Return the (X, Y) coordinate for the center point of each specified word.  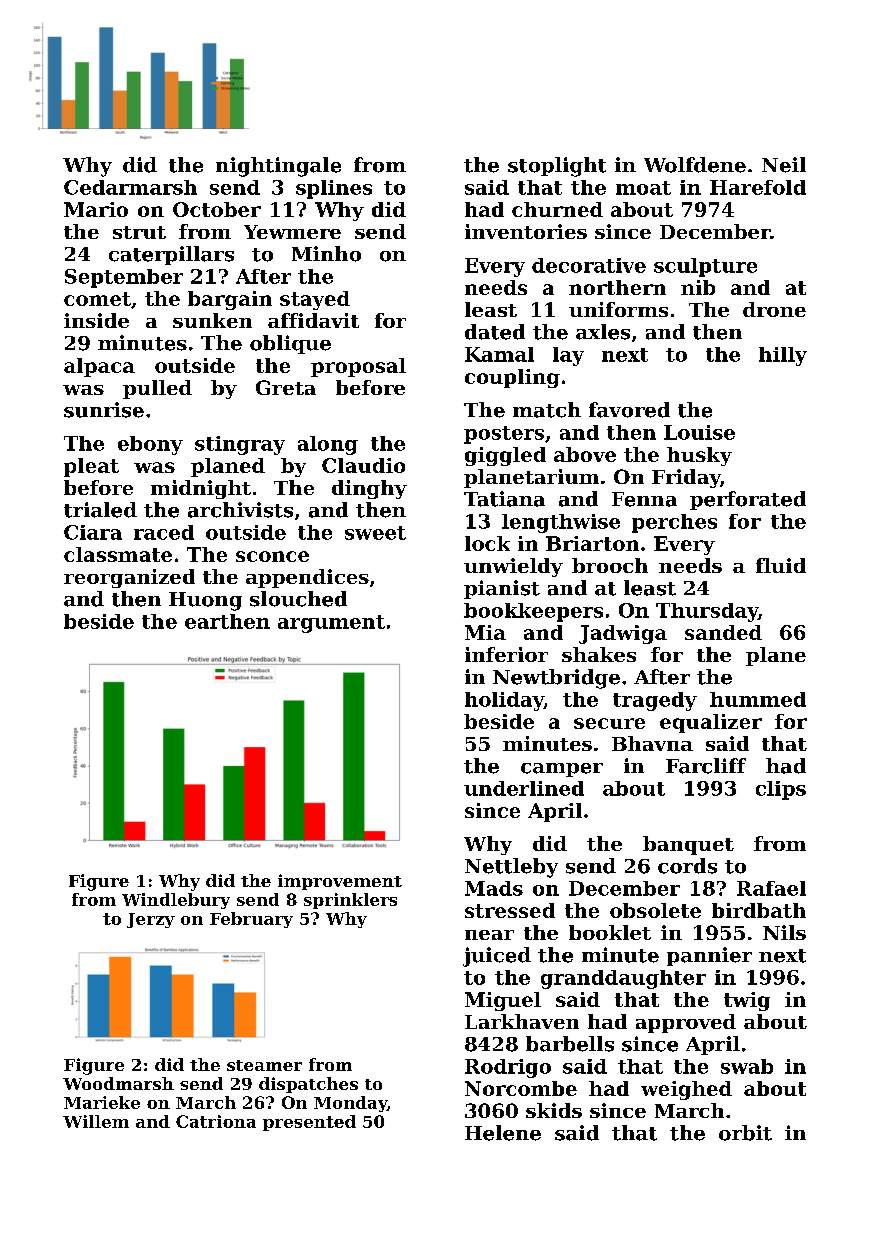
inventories (526, 231)
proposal (358, 367)
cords (687, 866)
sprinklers (350, 901)
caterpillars (171, 255)
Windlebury (176, 901)
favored (629, 410)
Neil (784, 165)
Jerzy (151, 920)
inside (96, 320)
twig (747, 1001)
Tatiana (504, 499)
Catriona (216, 1121)
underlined (524, 788)
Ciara (93, 532)
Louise (699, 432)
